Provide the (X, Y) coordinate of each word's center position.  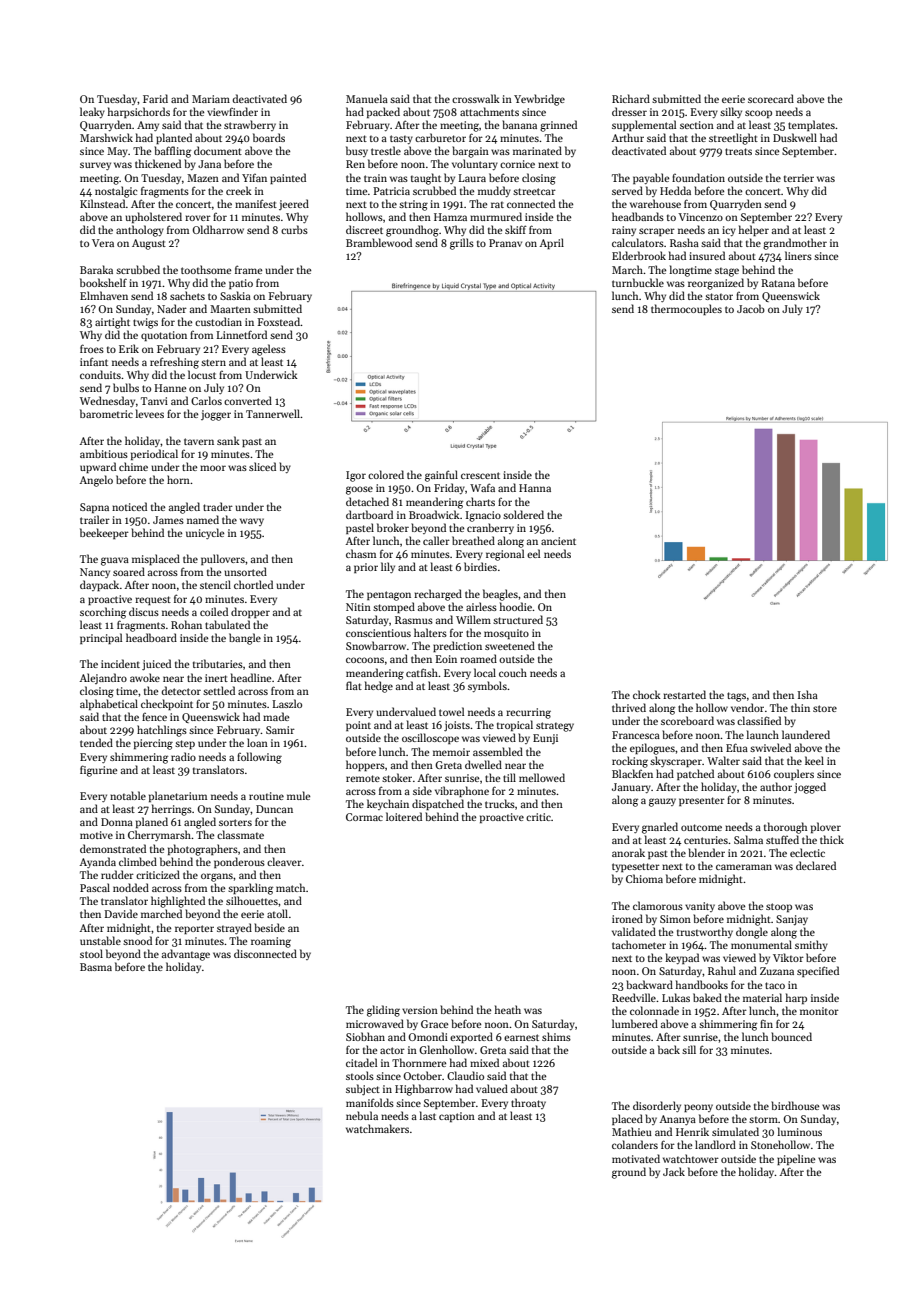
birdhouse (795, 1105)
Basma (96, 967)
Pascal (95, 887)
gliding (383, 1011)
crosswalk (476, 98)
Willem (473, 619)
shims (556, 1036)
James (168, 520)
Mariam (211, 99)
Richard (631, 98)
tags (736, 697)
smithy (811, 945)
